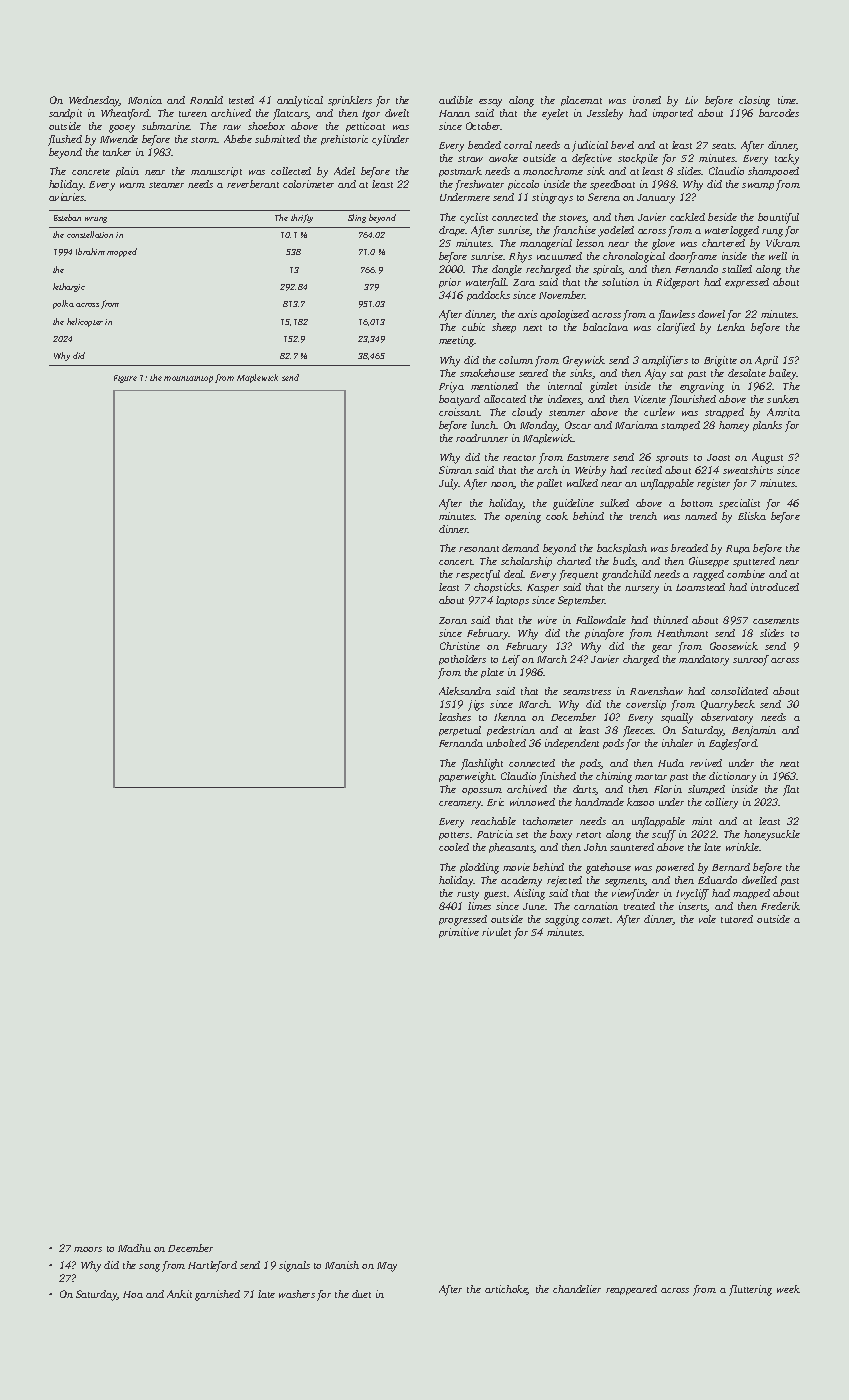  Describe the element at coordinates (496, 932) in the screenshot. I see `rivulet` at that location.
